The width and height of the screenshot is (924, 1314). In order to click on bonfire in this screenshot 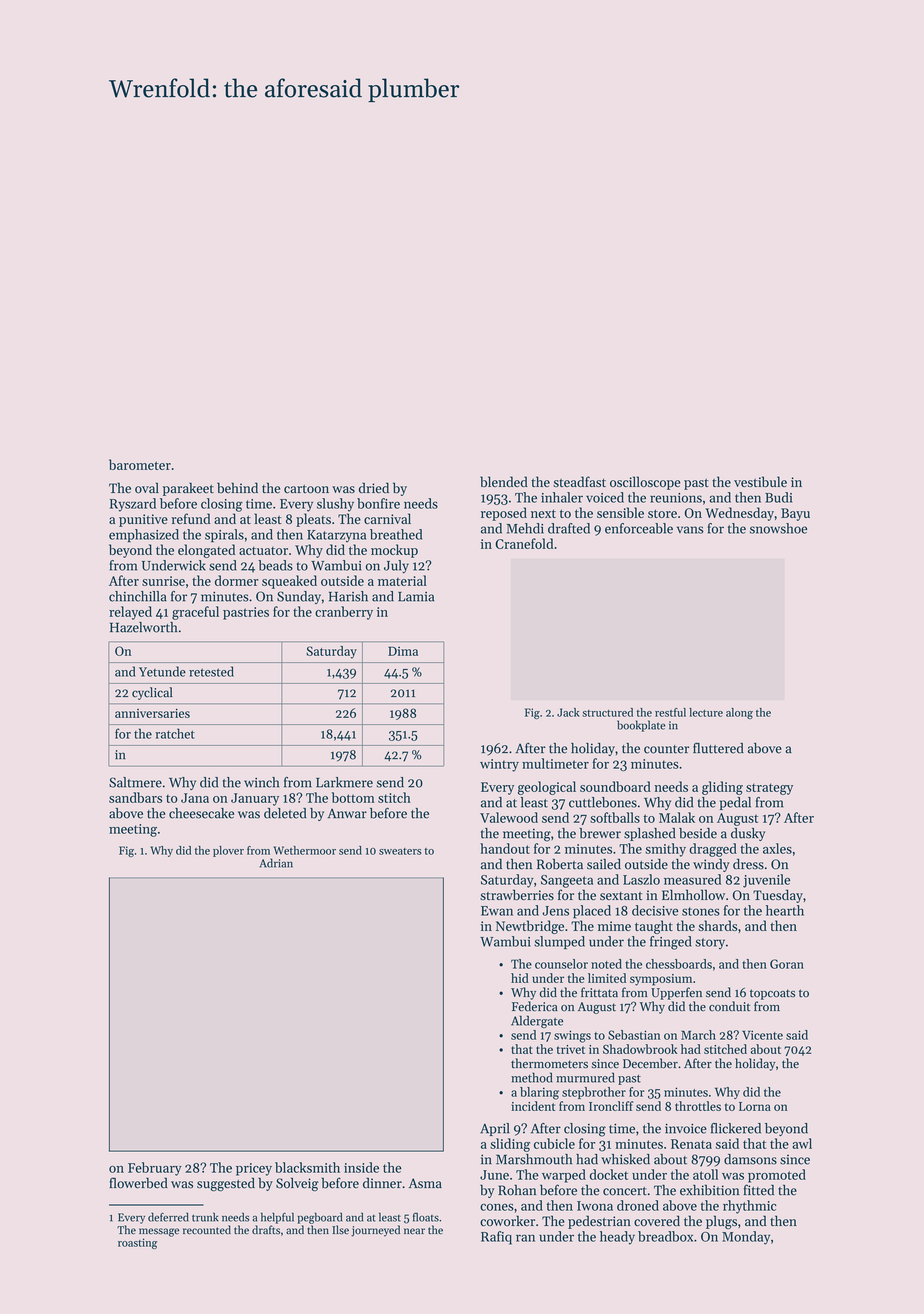, I will do `click(378, 503)`.
